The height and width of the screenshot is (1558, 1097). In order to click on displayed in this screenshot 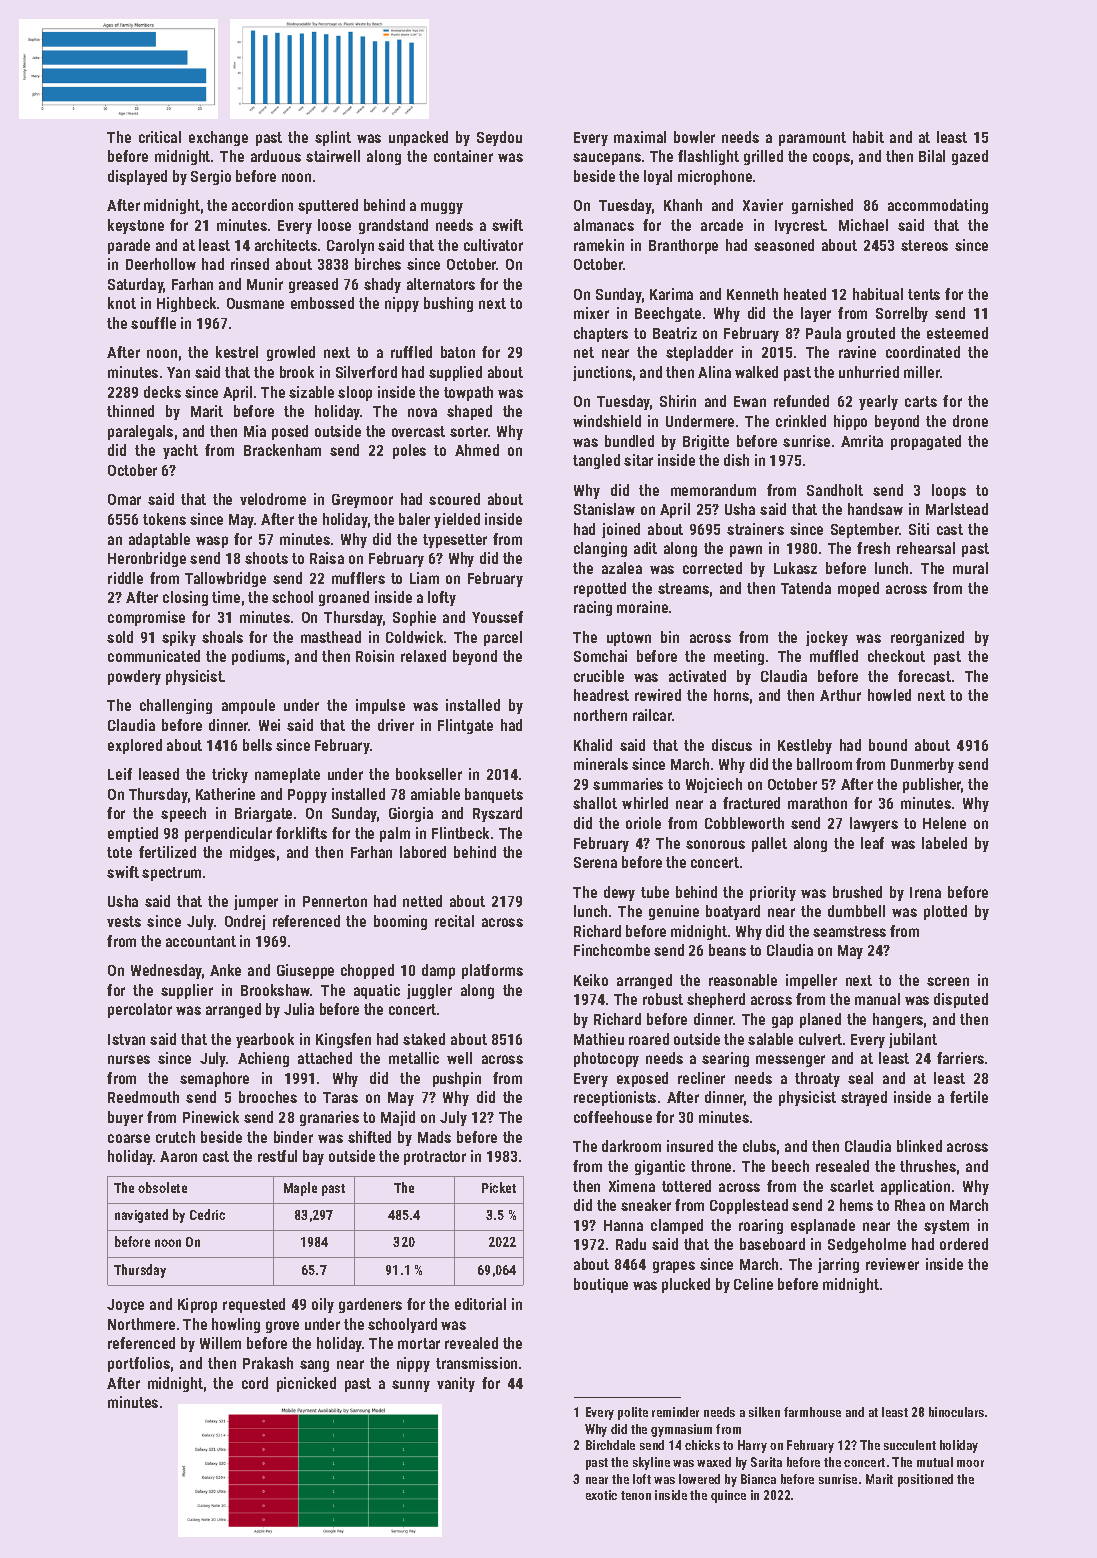, I will do `click(137, 177)`.
